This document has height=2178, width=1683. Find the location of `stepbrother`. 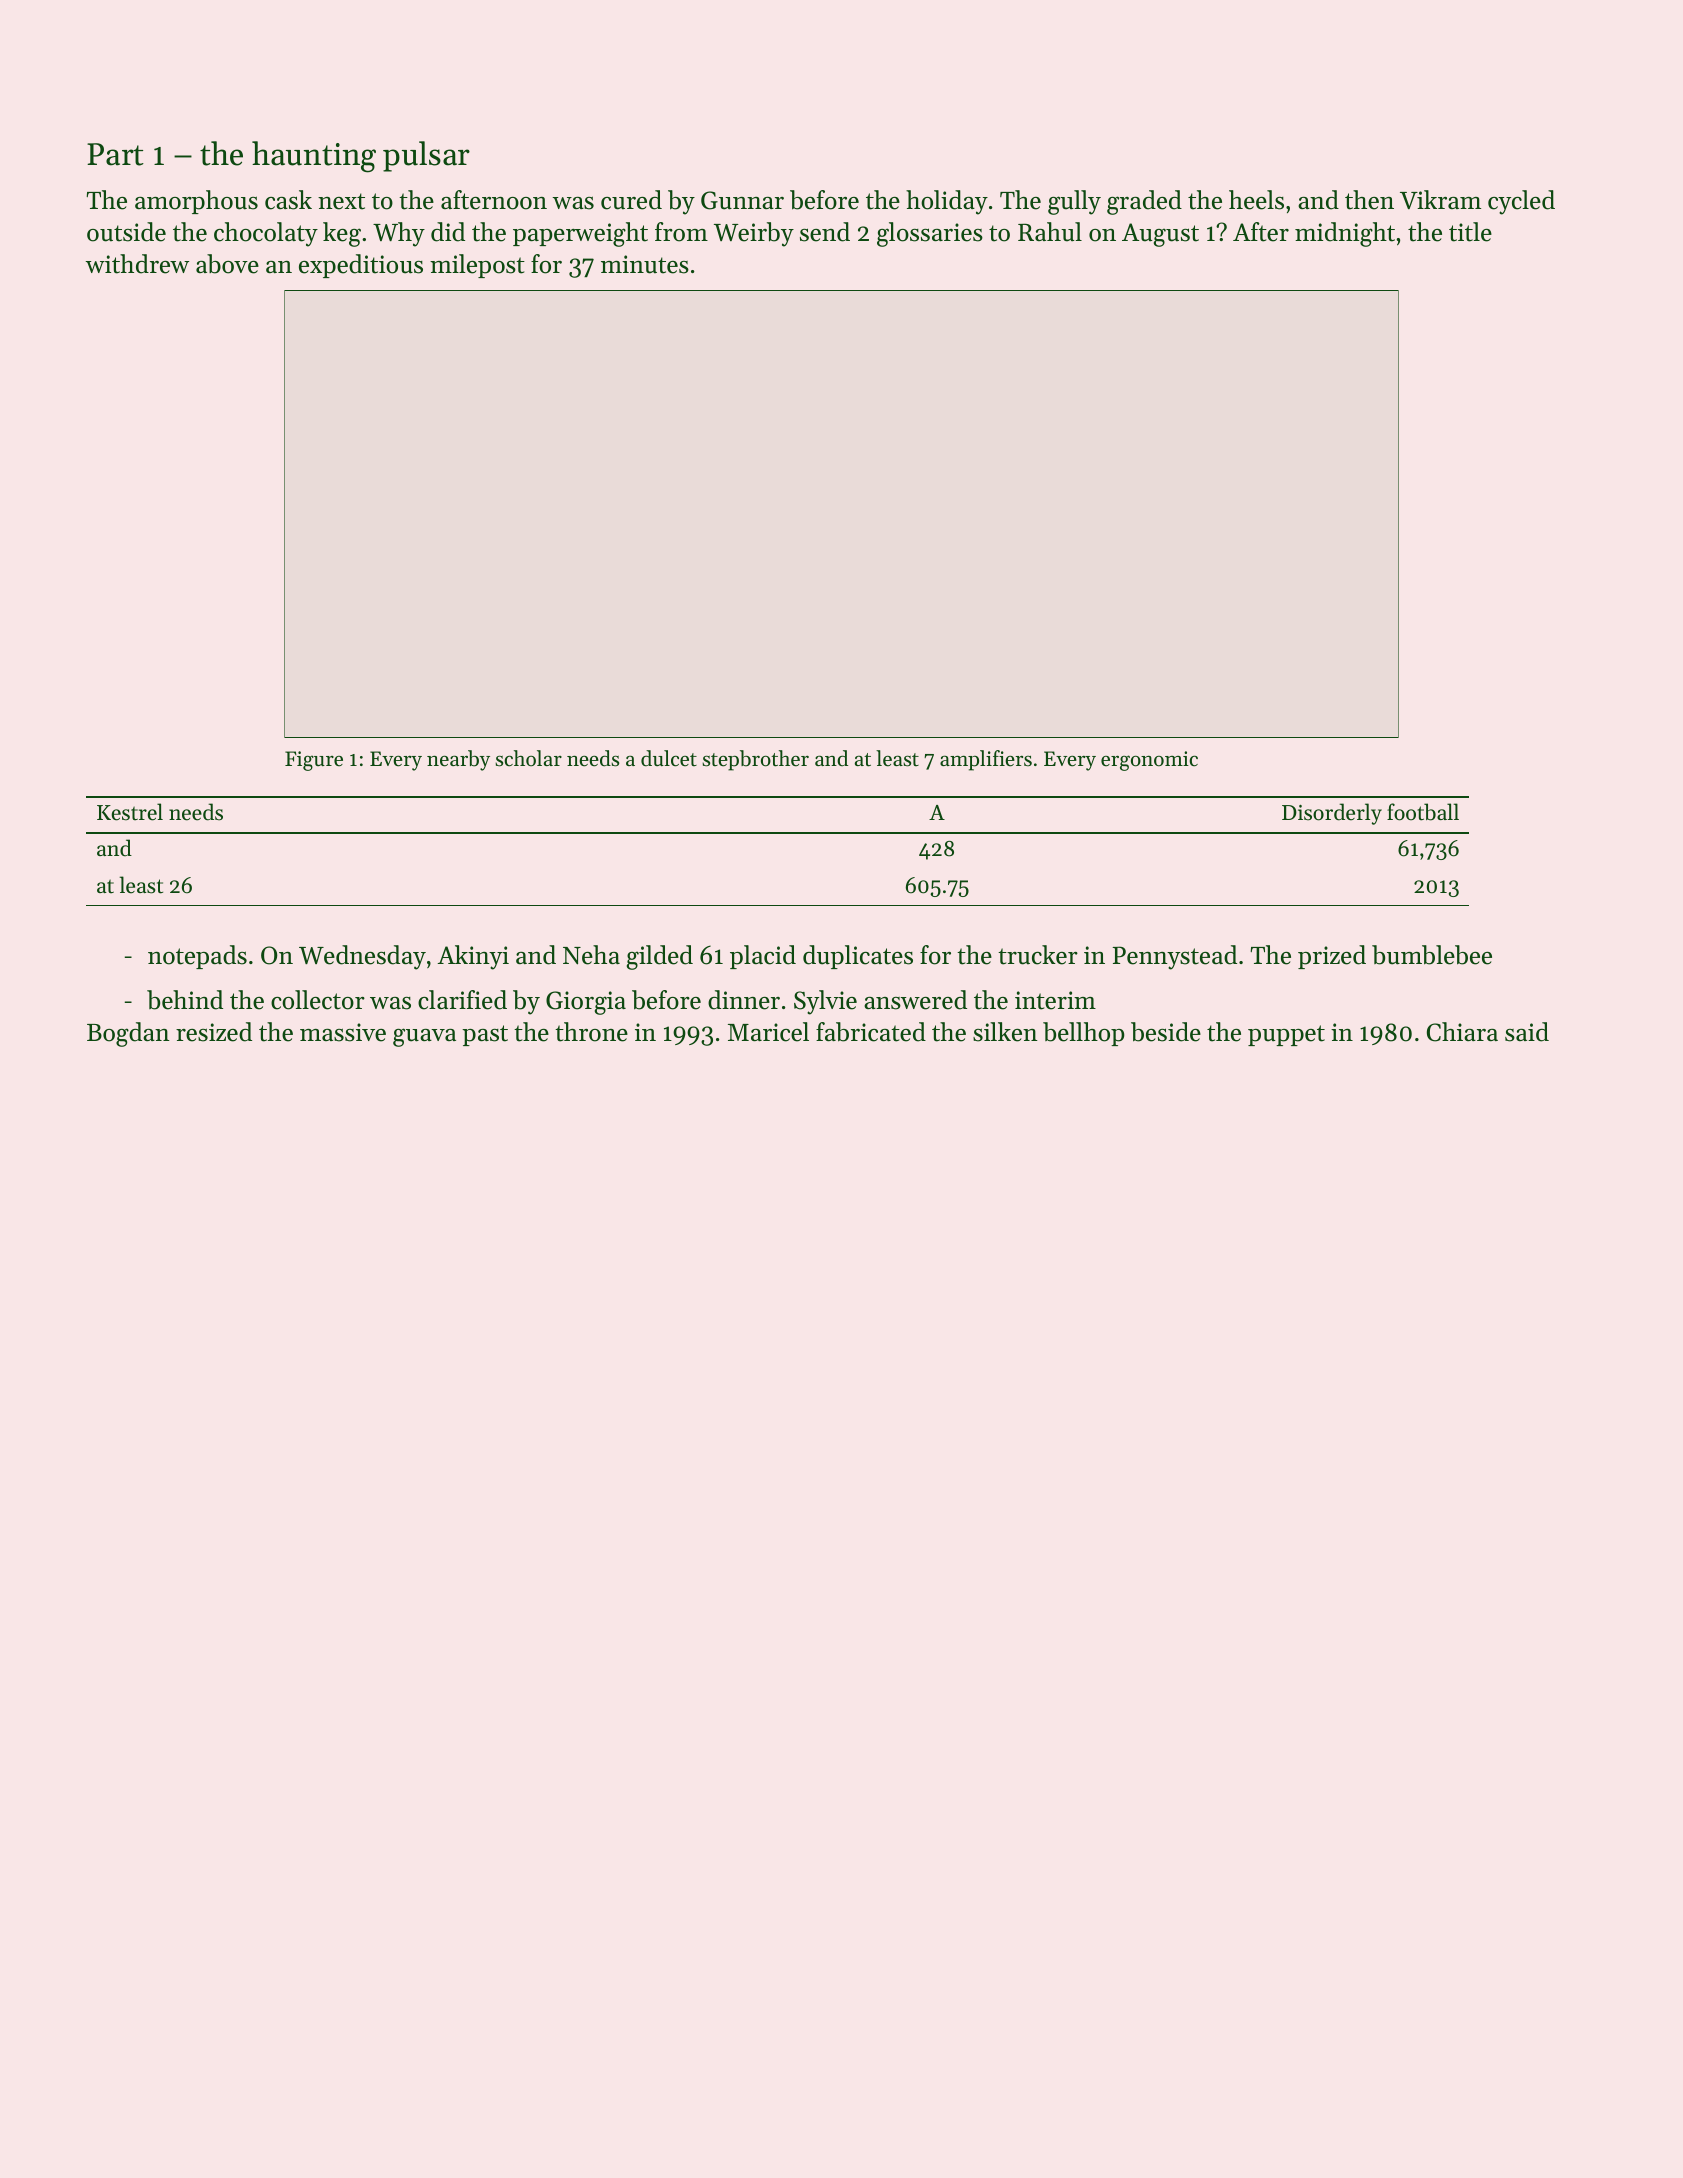

stepbrother is located at coordinates (755, 760).
